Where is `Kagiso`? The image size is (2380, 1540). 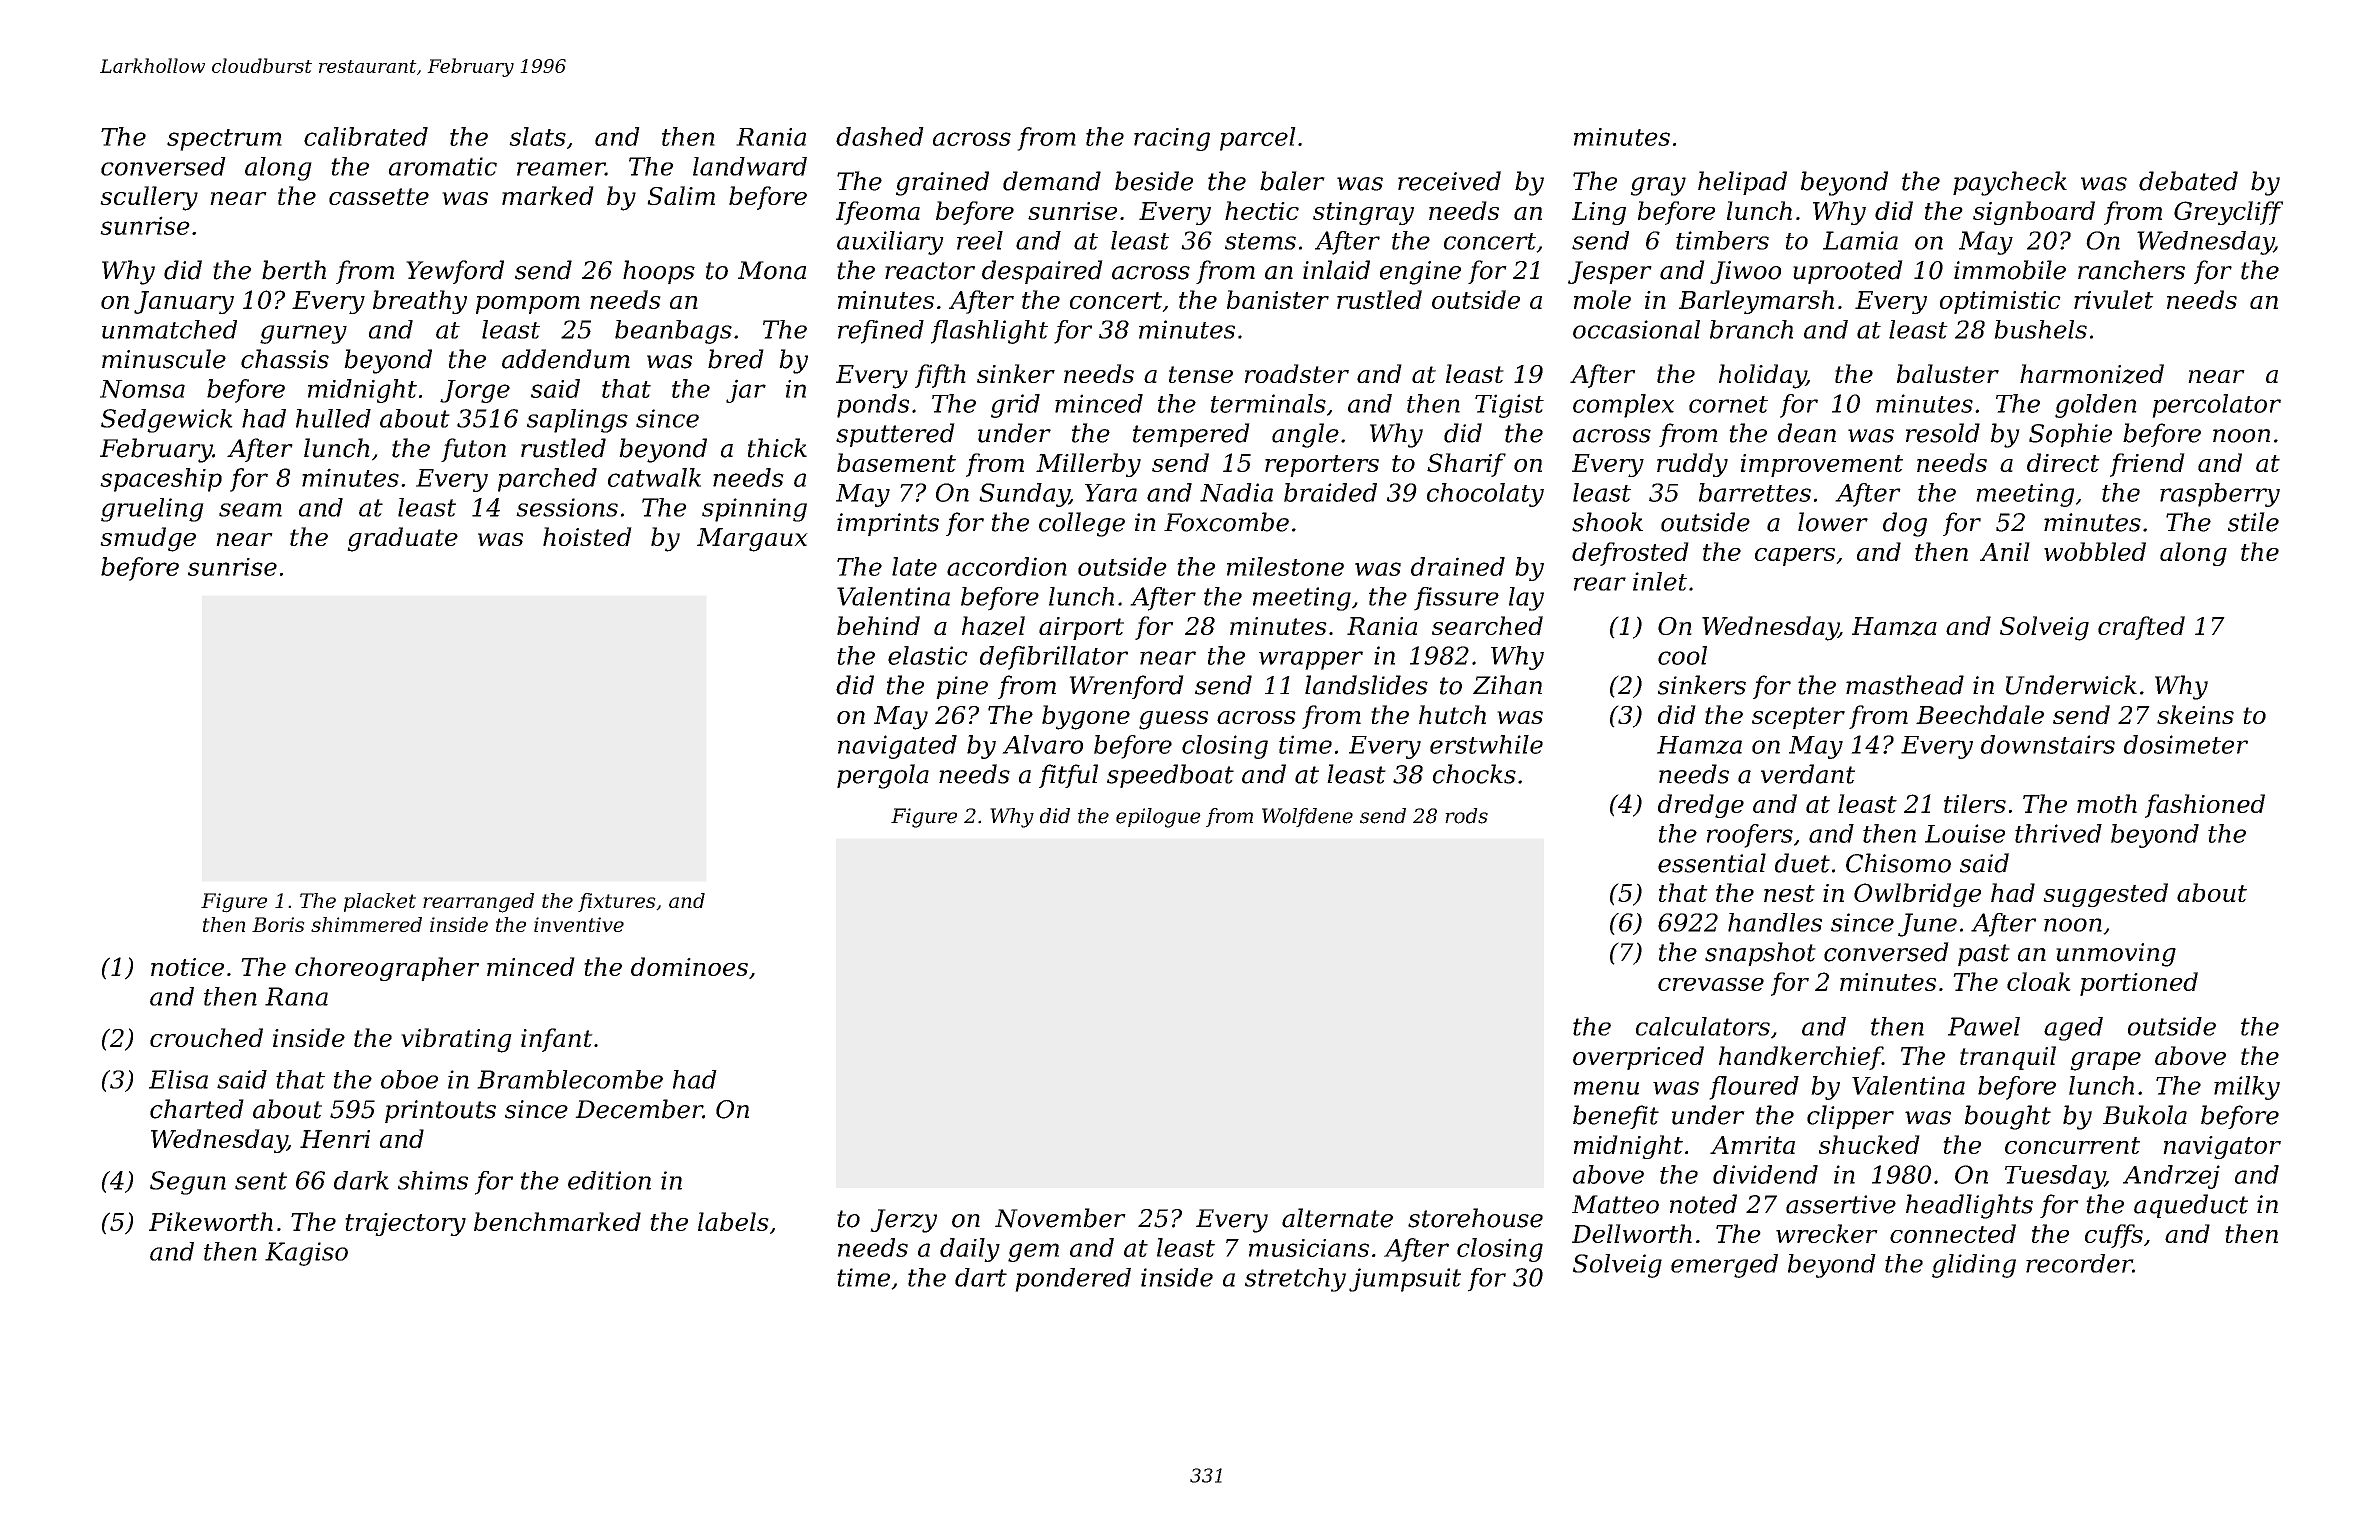 Kagiso is located at coordinates (306, 1254).
